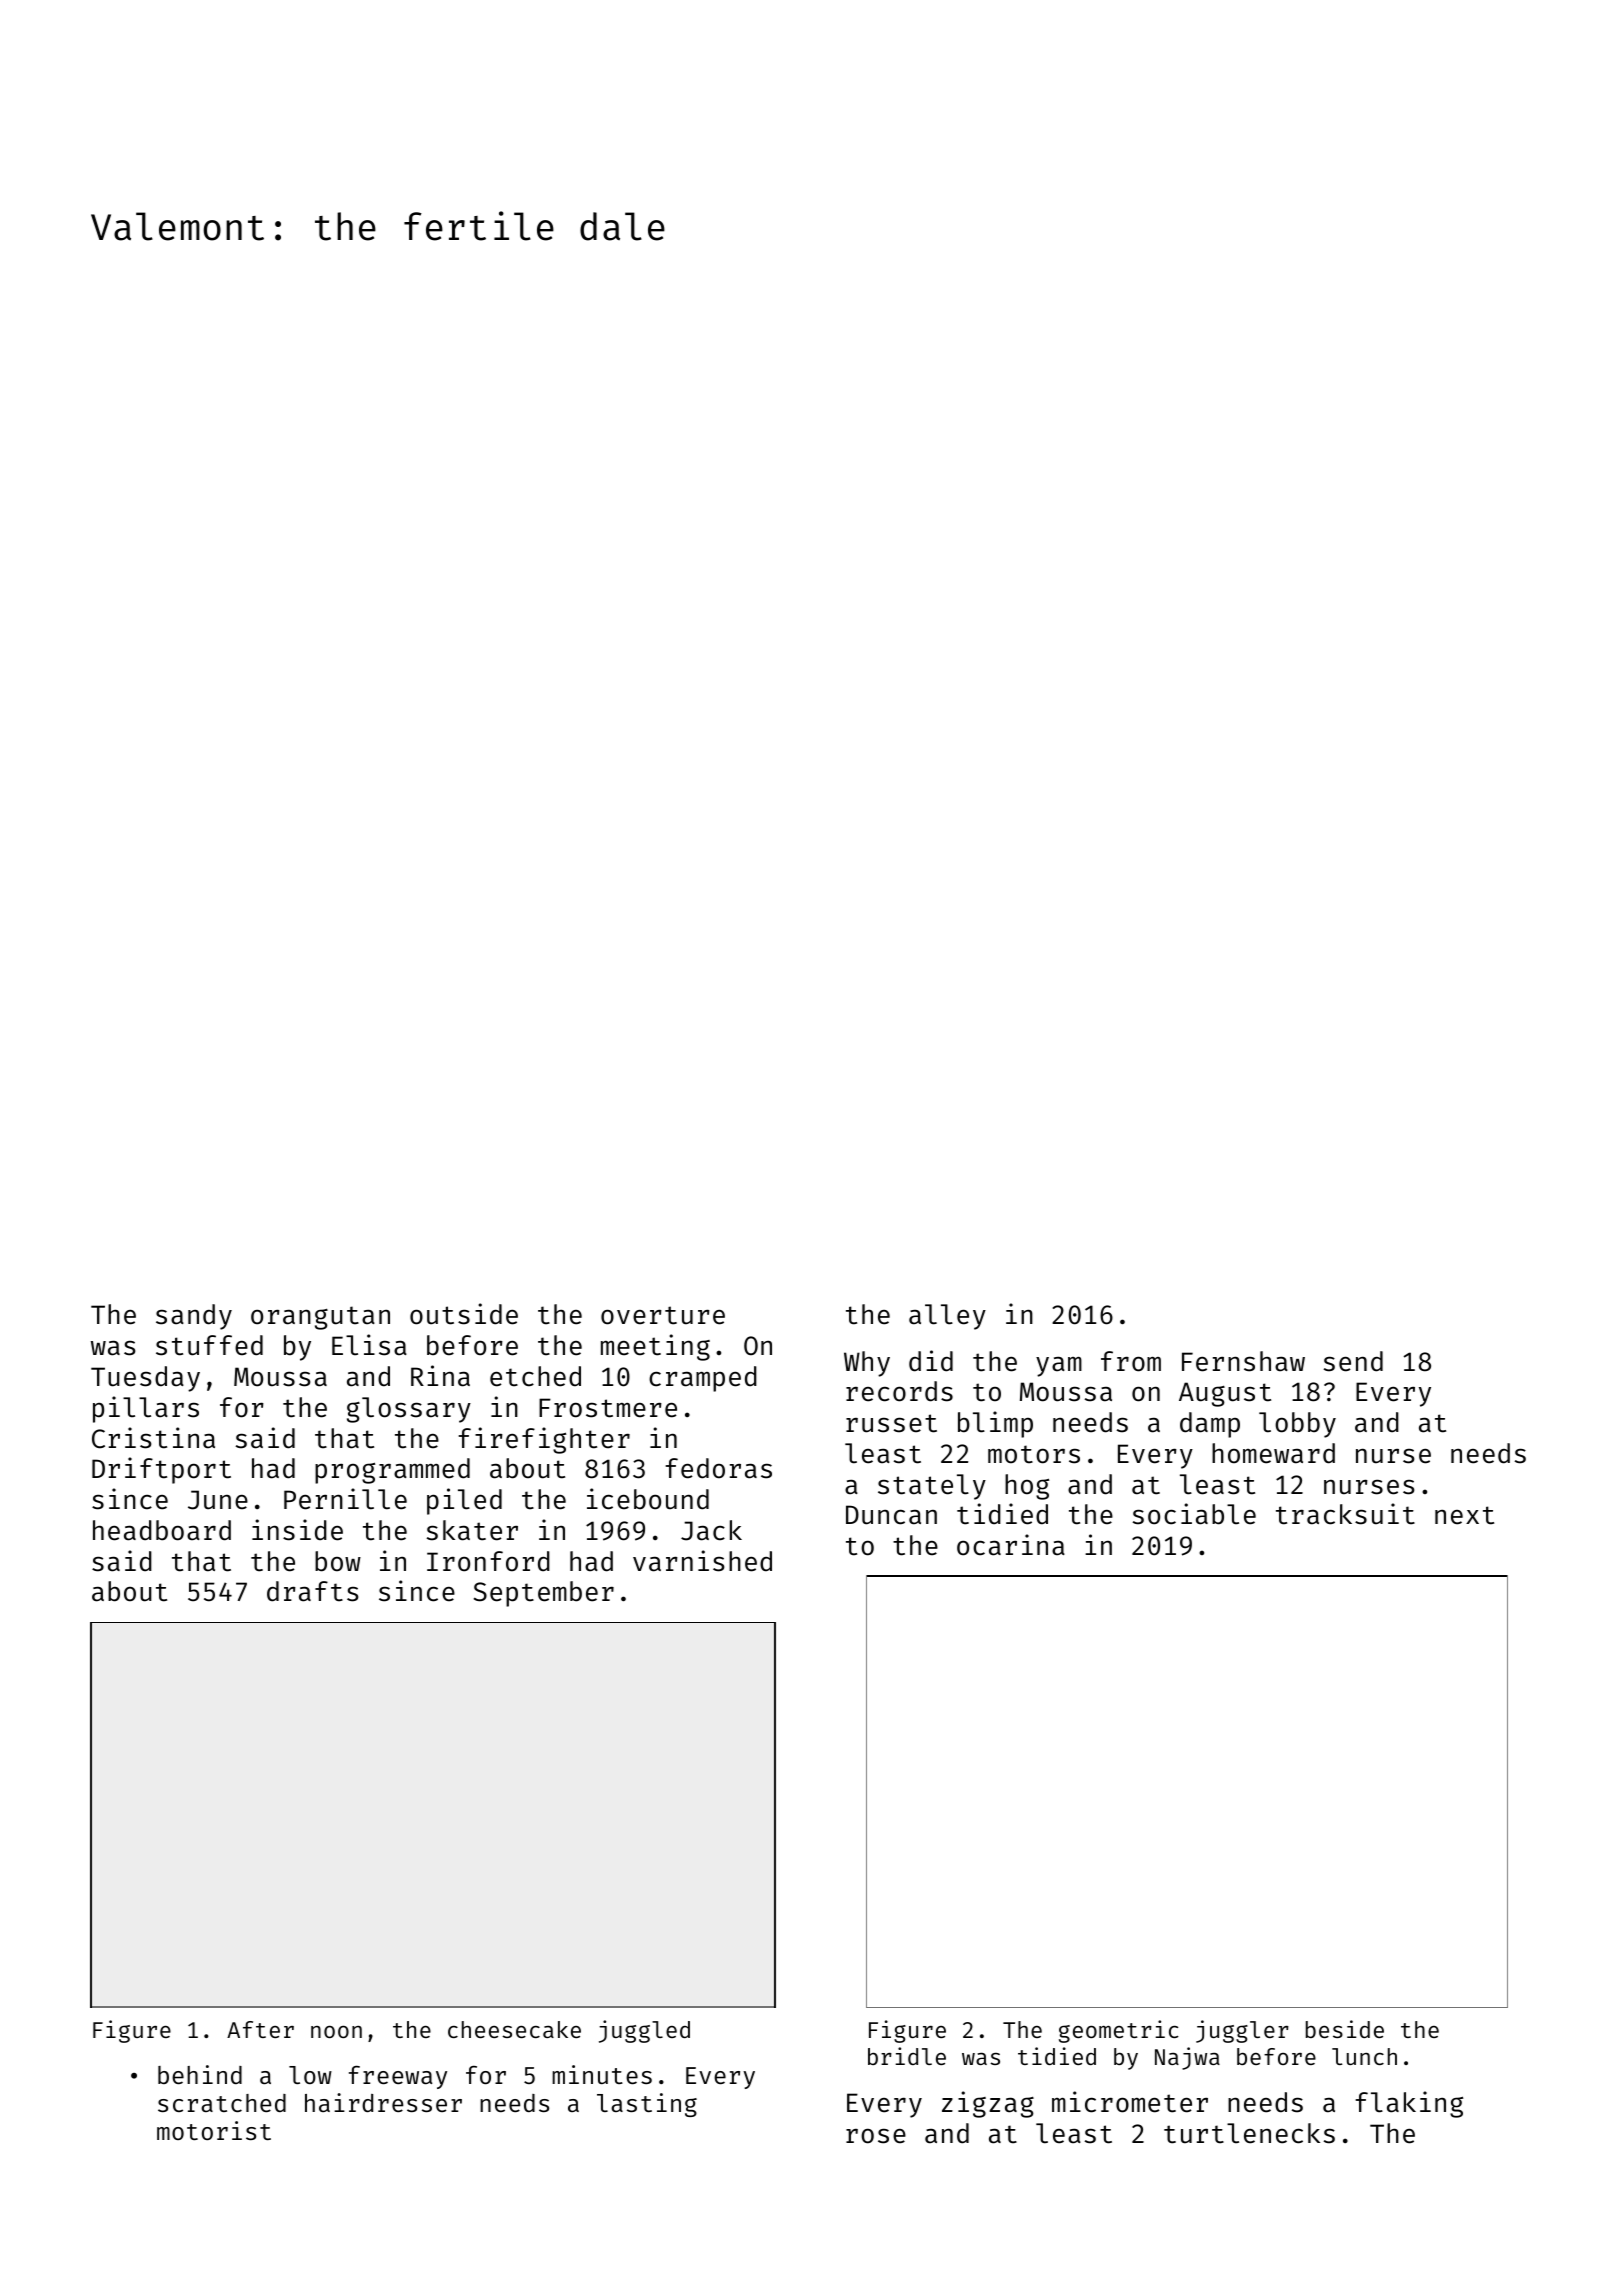 Image resolution: width=1620 pixels, height=2292 pixels. Describe the element at coordinates (200, 2074) in the screenshot. I see `behind` at that location.
